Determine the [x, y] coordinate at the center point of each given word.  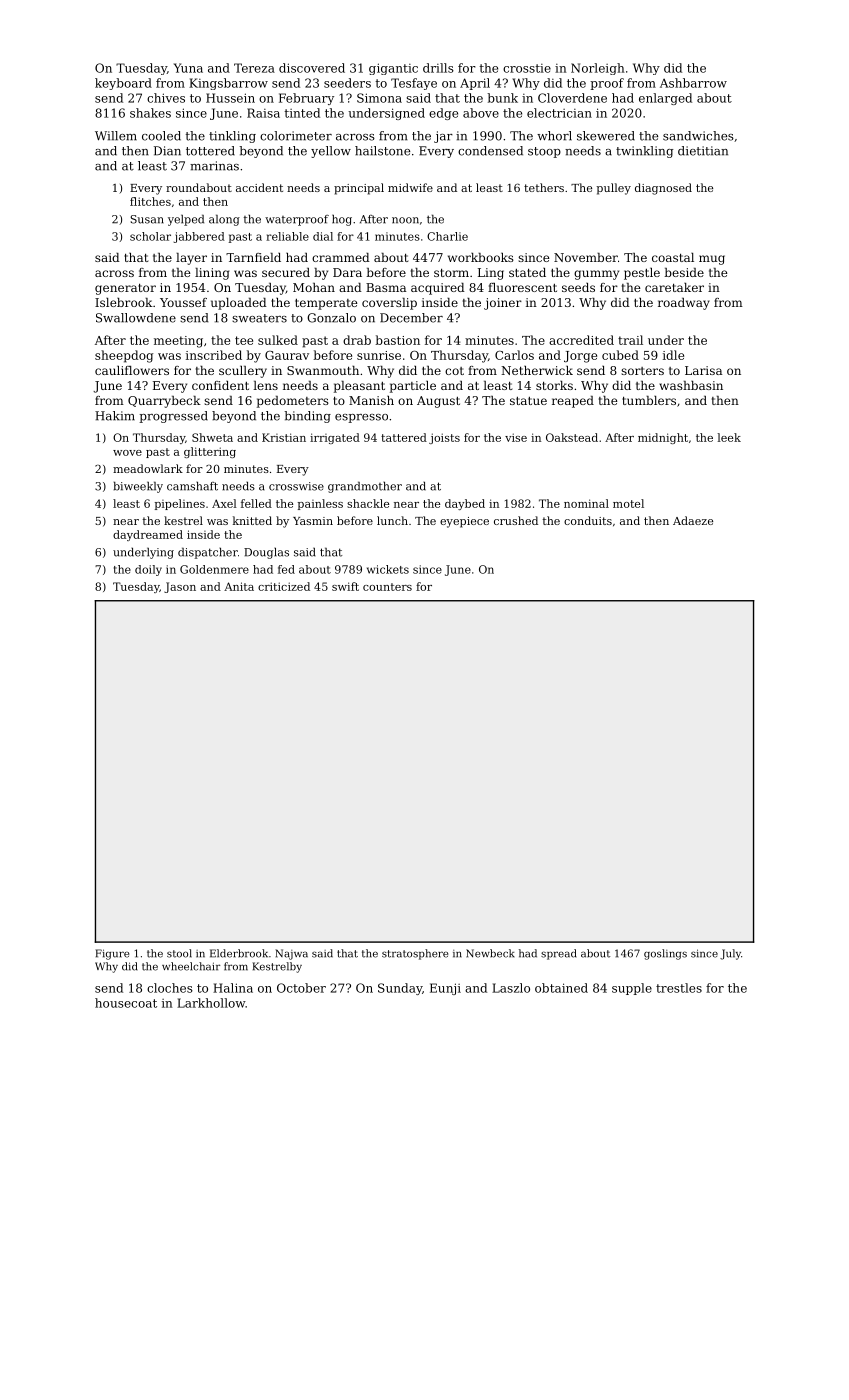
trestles [679, 988]
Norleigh [597, 69]
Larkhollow [211, 1003]
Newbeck [490, 953]
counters [387, 587]
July [730, 954]
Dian [167, 151]
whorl [554, 136]
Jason [180, 587]
